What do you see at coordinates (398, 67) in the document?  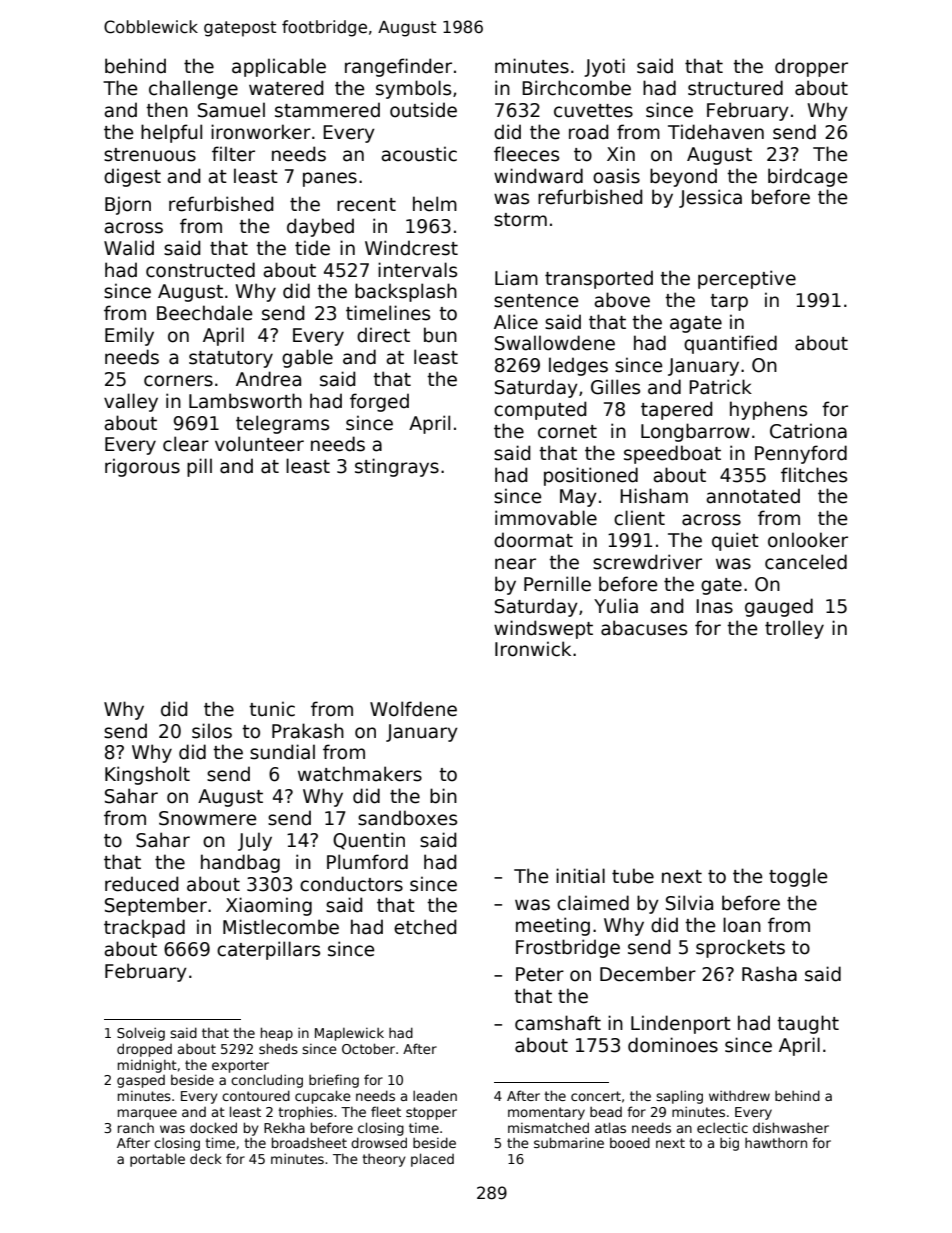 I see `rangefinder` at bounding box center [398, 67].
